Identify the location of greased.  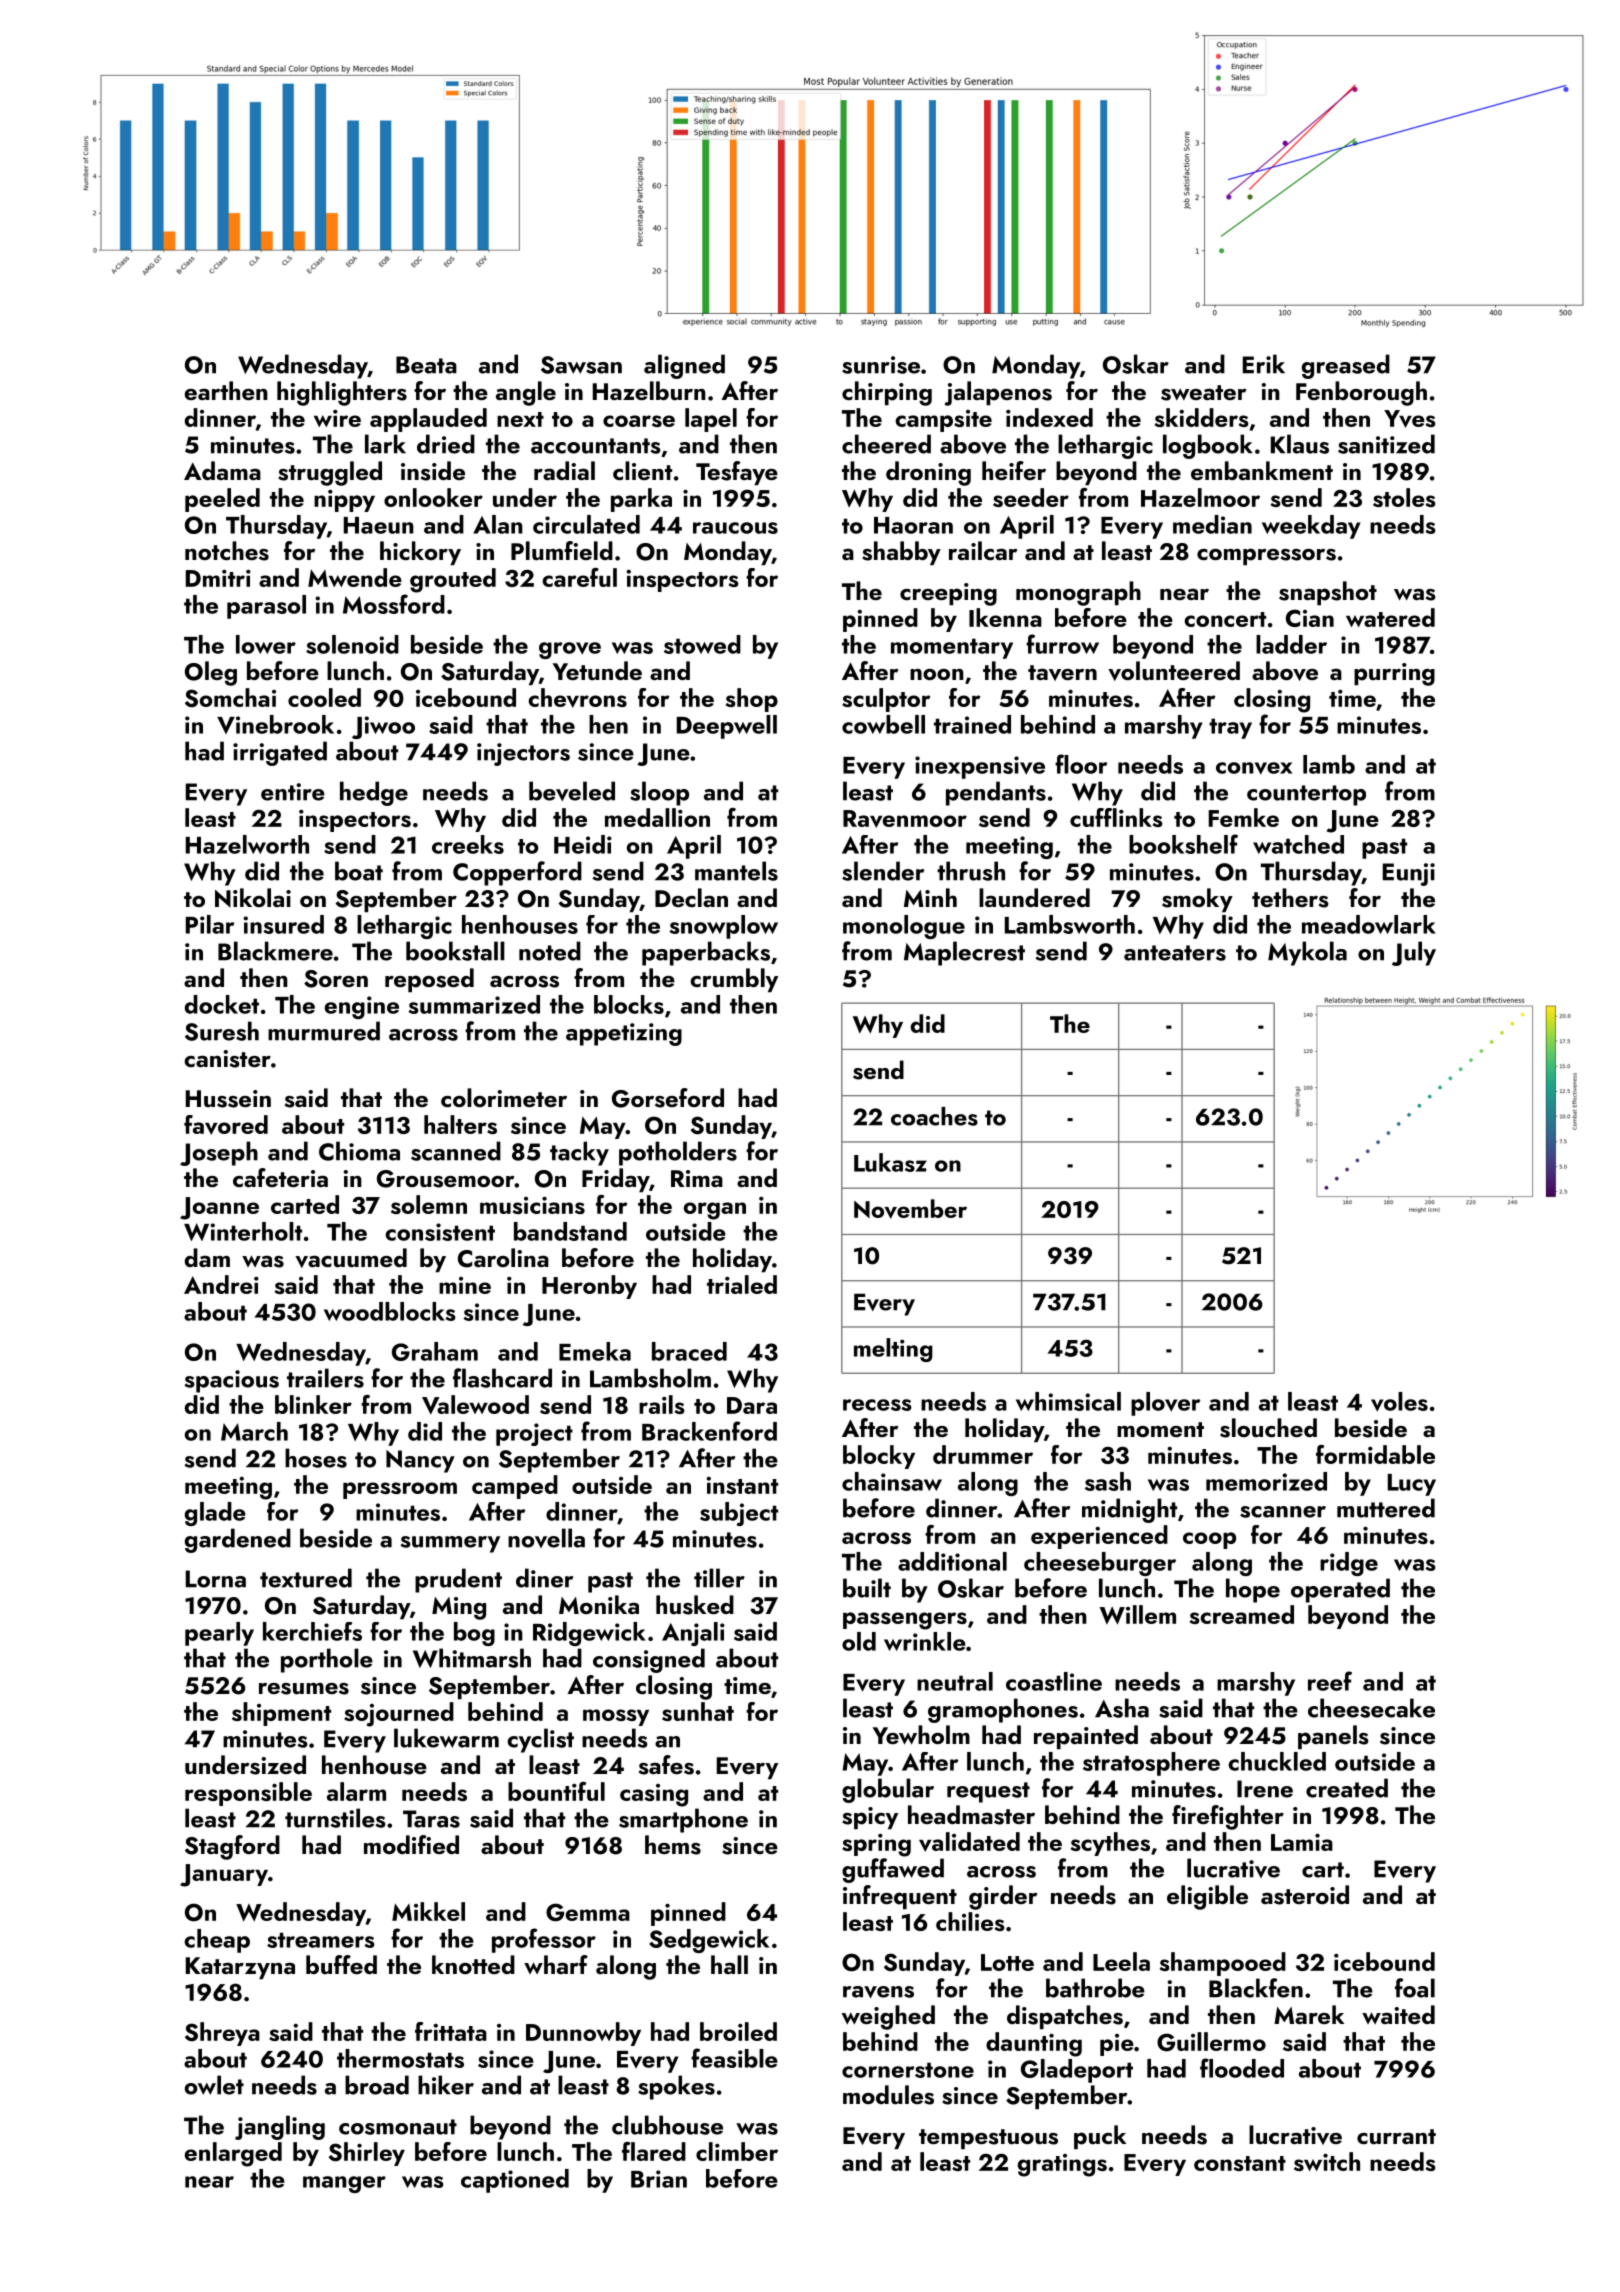
(1346, 366).
